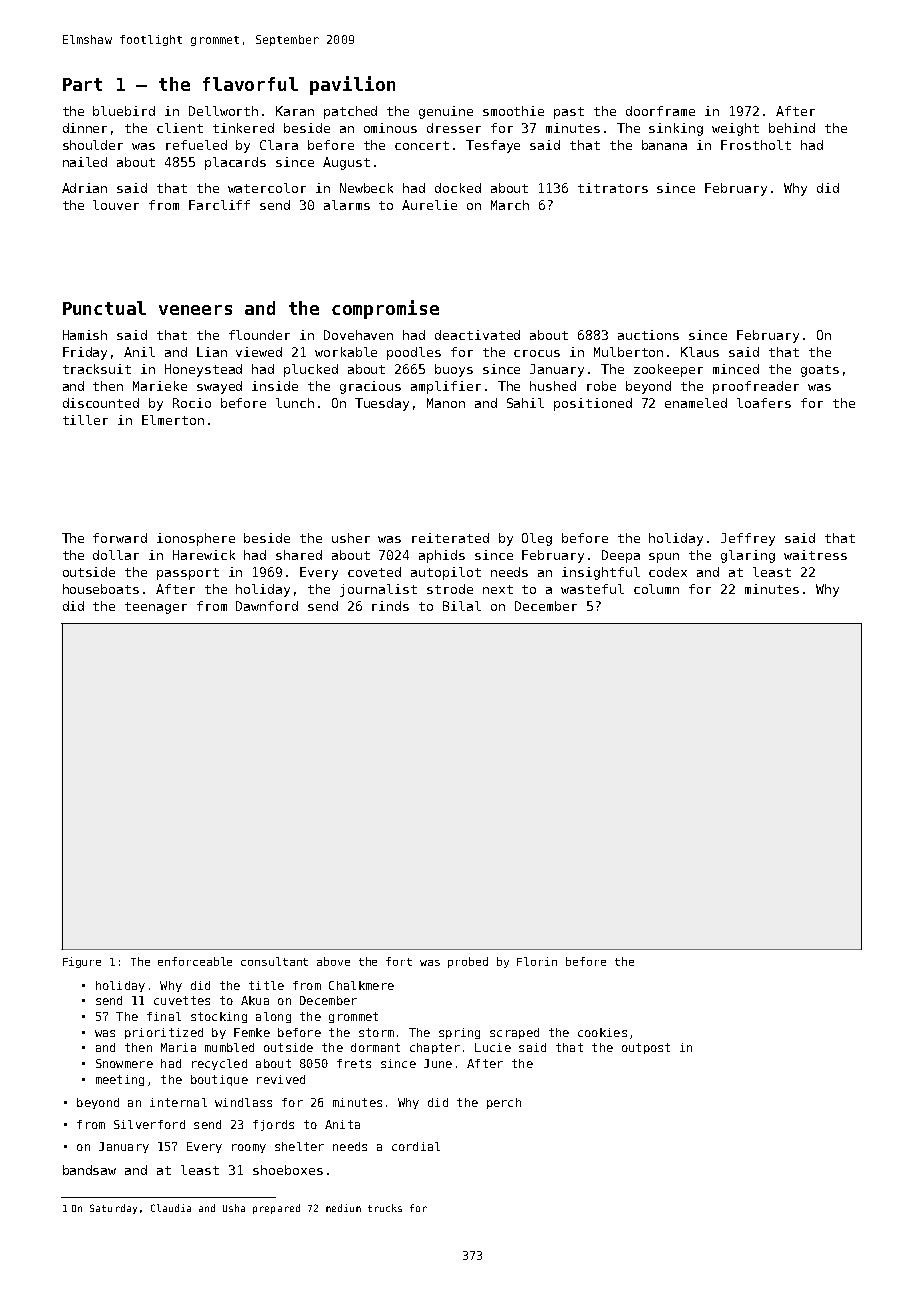  What do you see at coordinates (267, 606) in the screenshot?
I see `Dawnford` at bounding box center [267, 606].
